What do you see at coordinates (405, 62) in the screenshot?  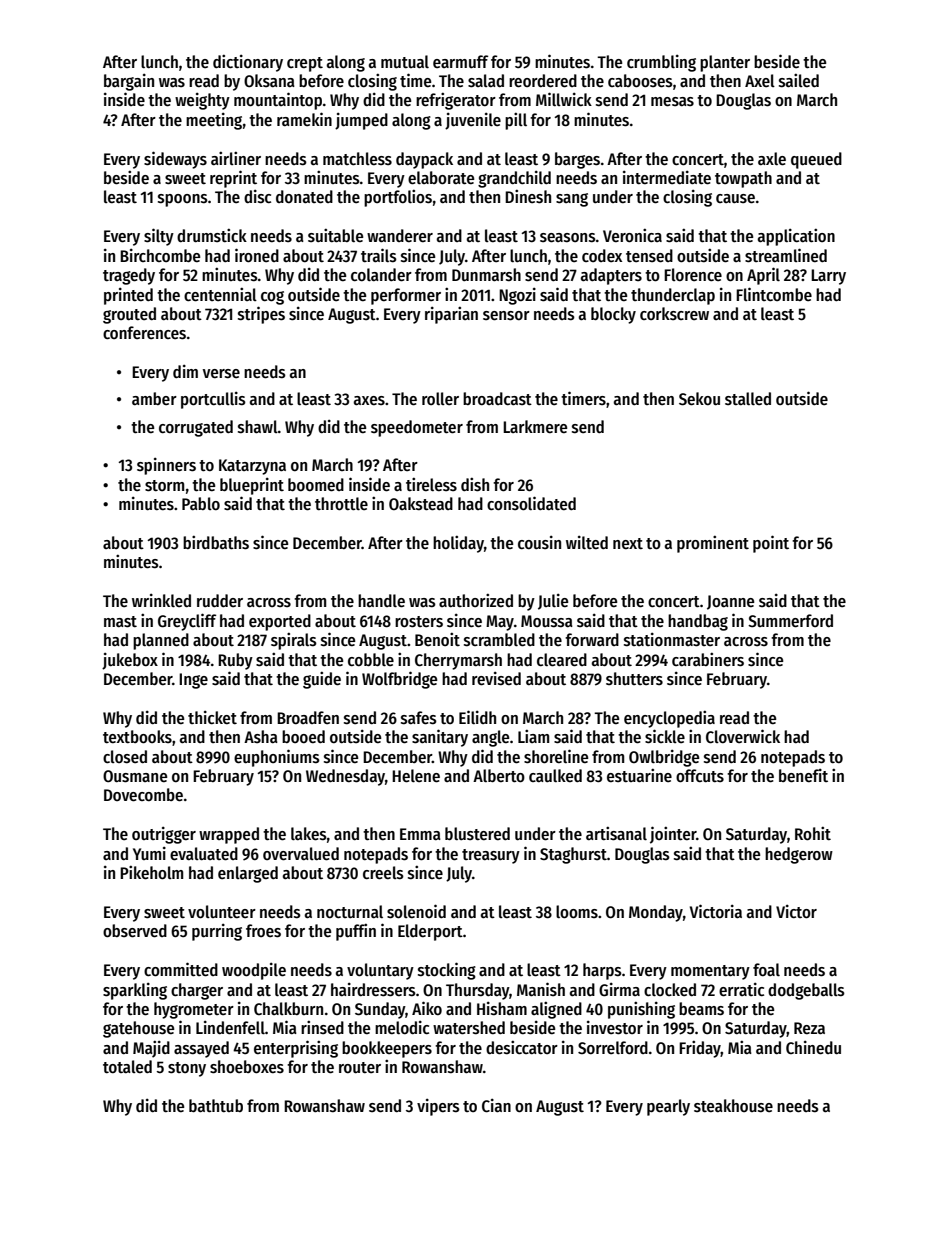 I see `mutual` at bounding box center [405, 62].
